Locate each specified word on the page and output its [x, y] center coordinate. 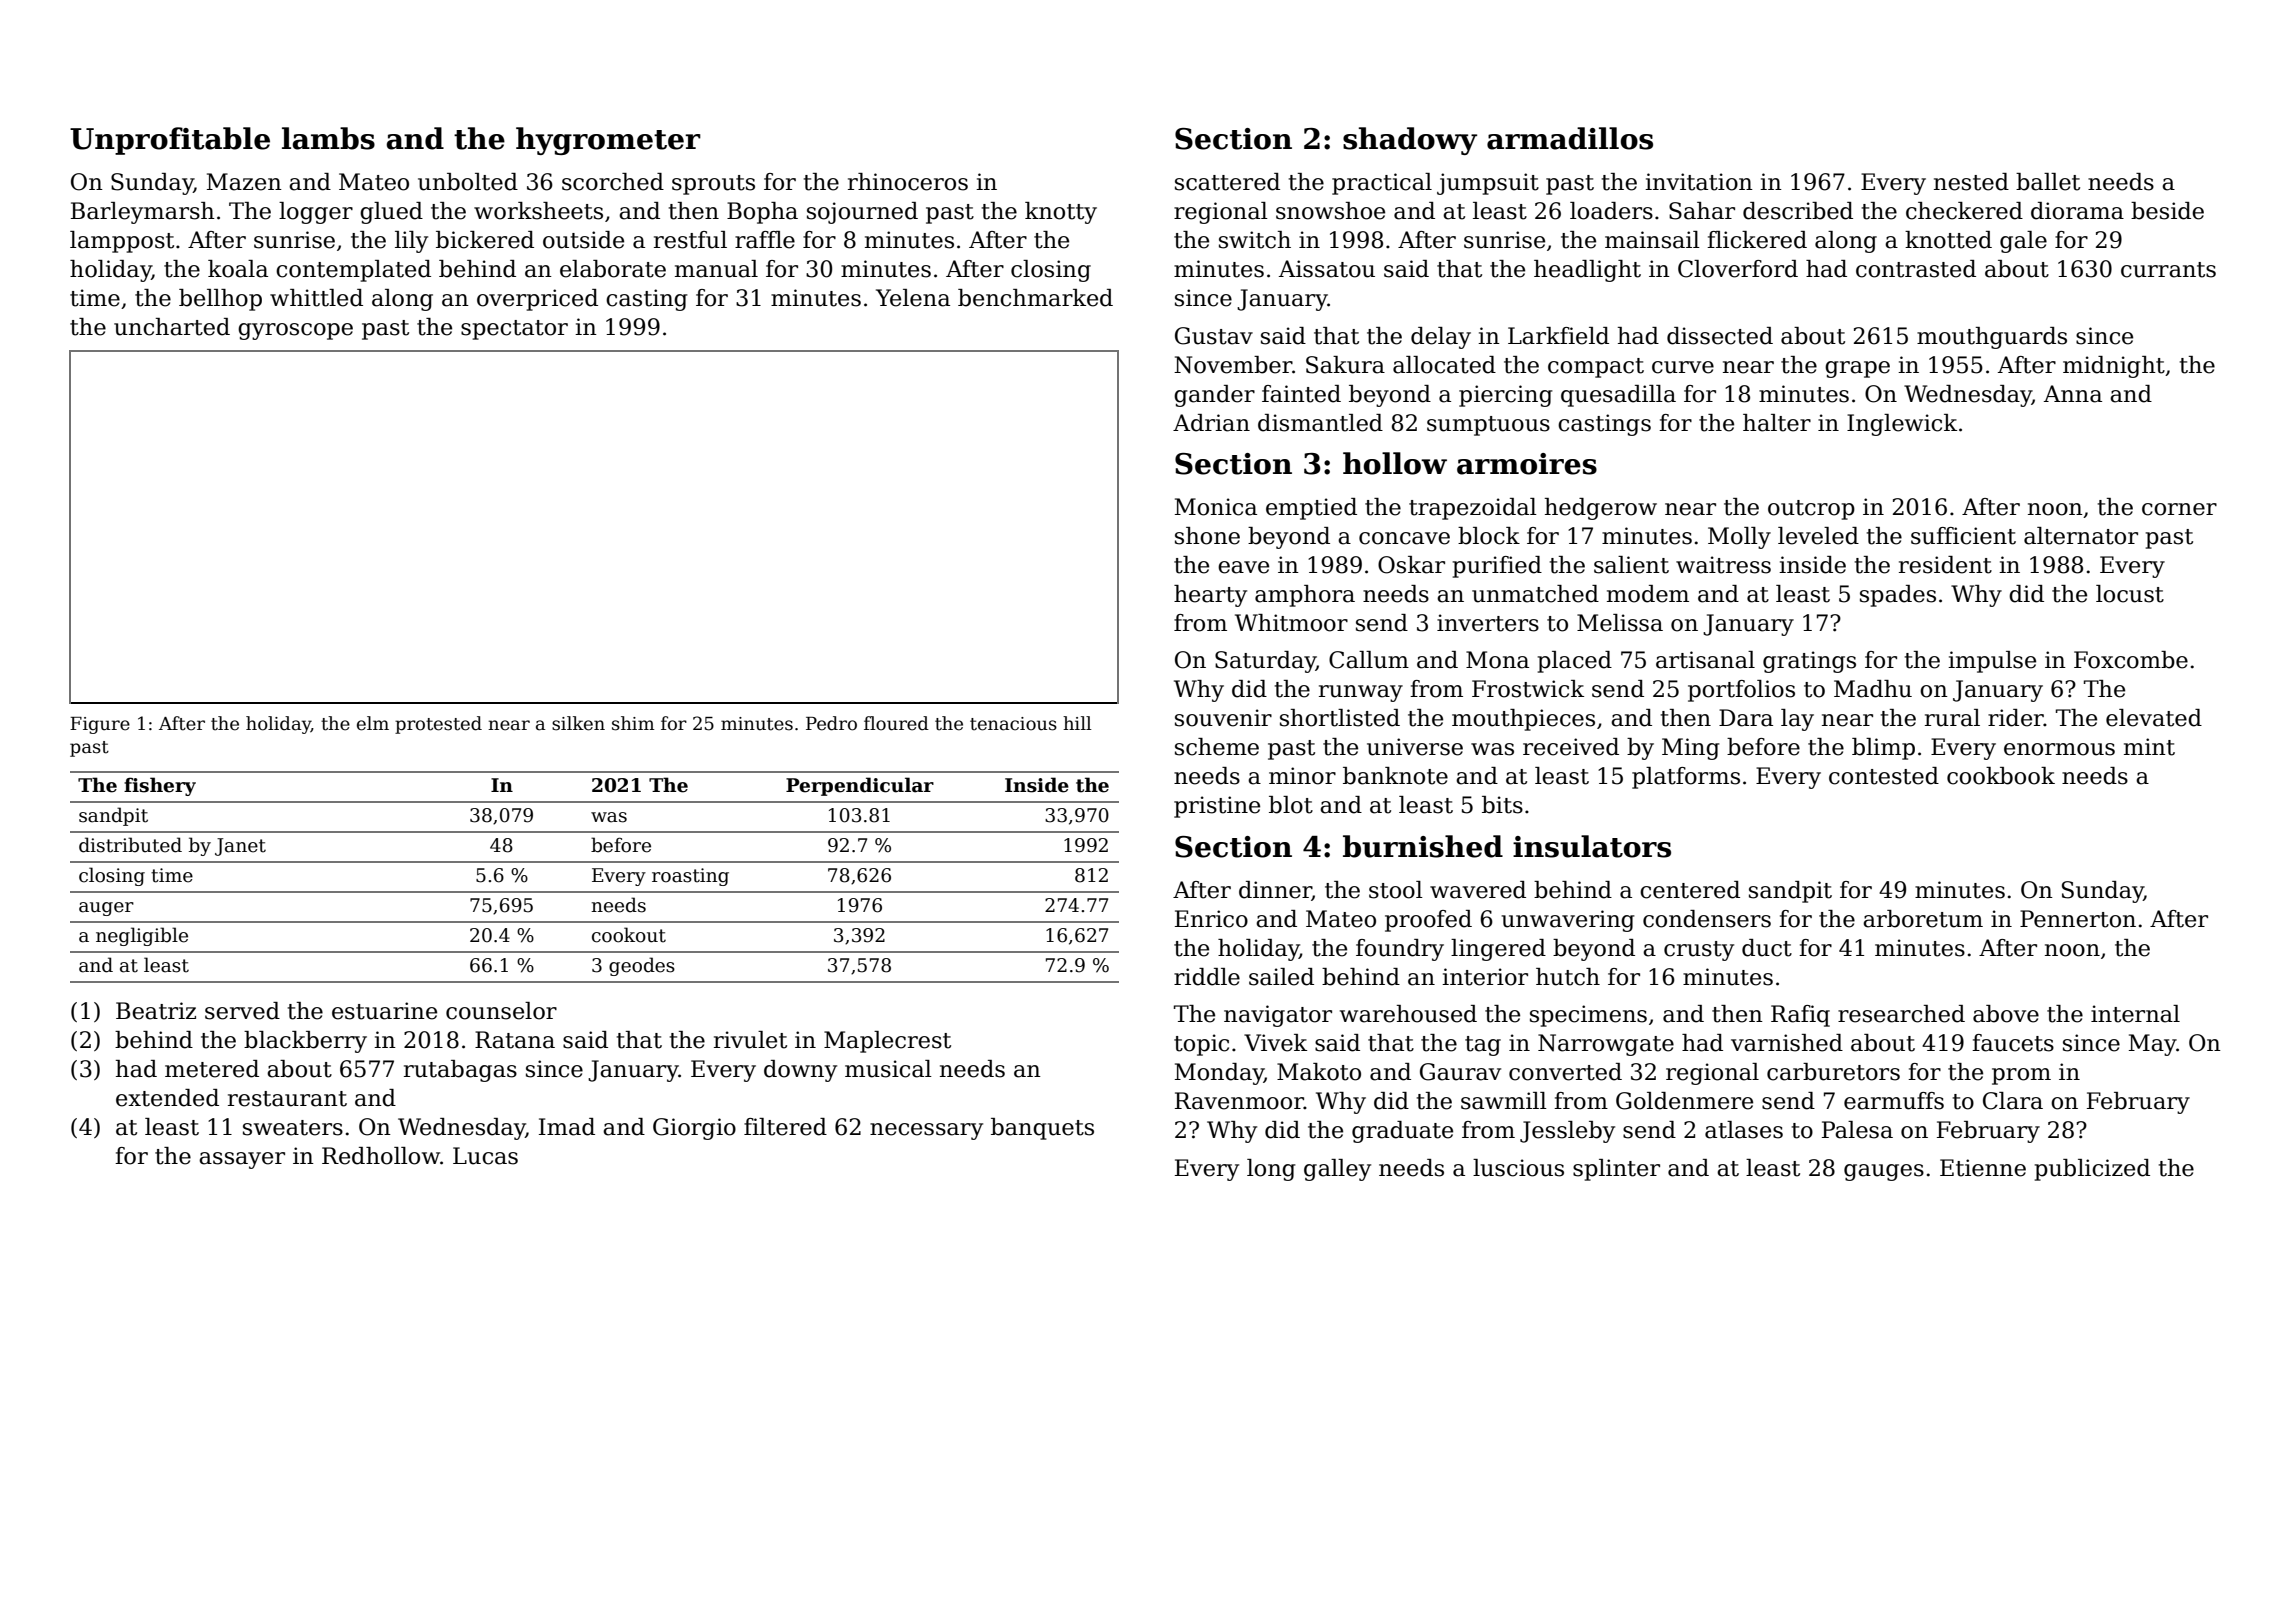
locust [2130, 594]
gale [2023, 242]
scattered [1227, 182]
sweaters [293, 1128]
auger [106, 909]
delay [1441, 338]
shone [1207, 536]
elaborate [613, 269]
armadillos [1570, 138]
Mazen [244, 182]
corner [2179, 509]
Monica [1216, 507]
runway [1361, 693]
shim [633, 723]
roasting [690, 877]
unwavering [1568, 921]
